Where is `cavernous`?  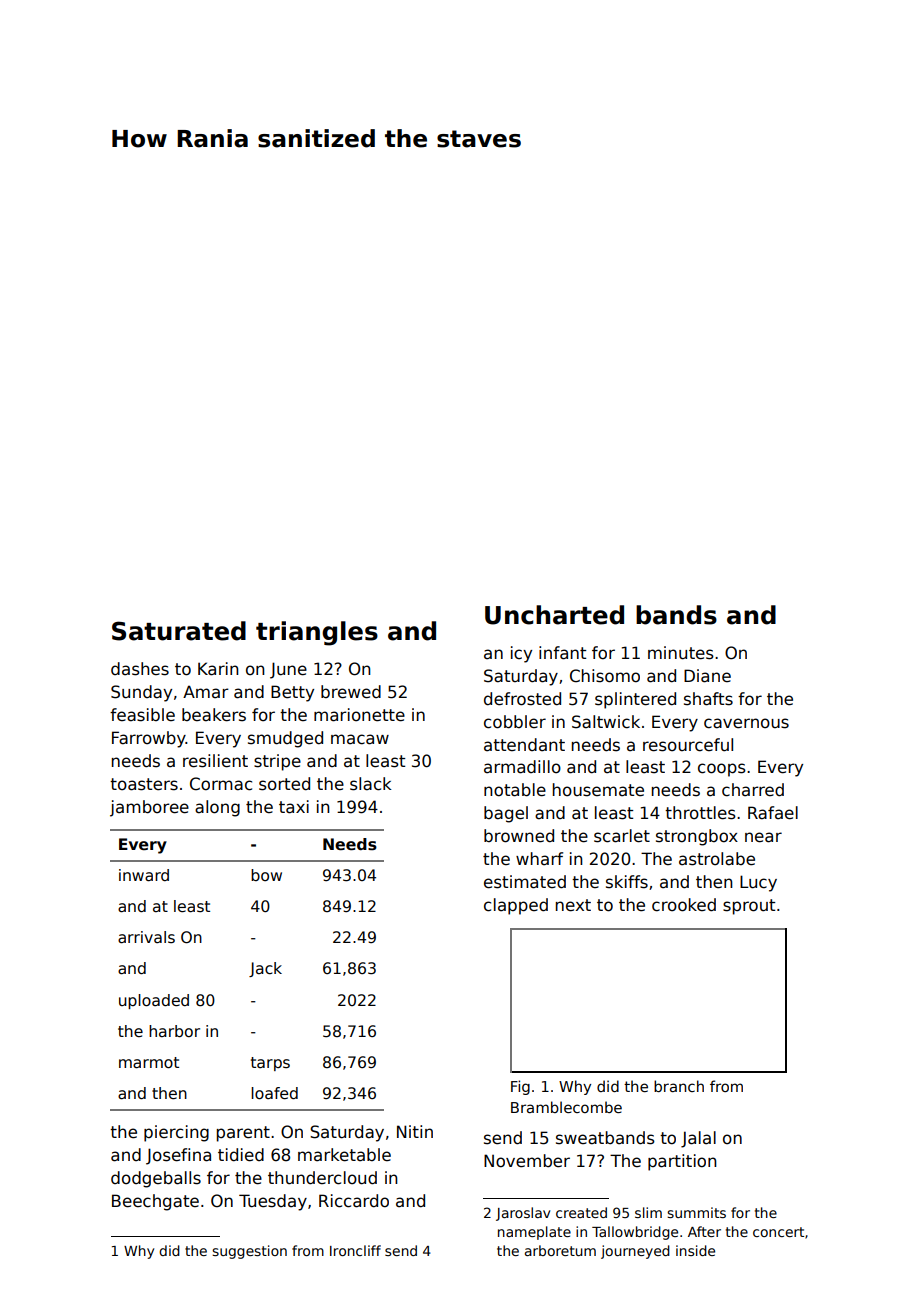
cavernous is located at coordinates (746, 723).
